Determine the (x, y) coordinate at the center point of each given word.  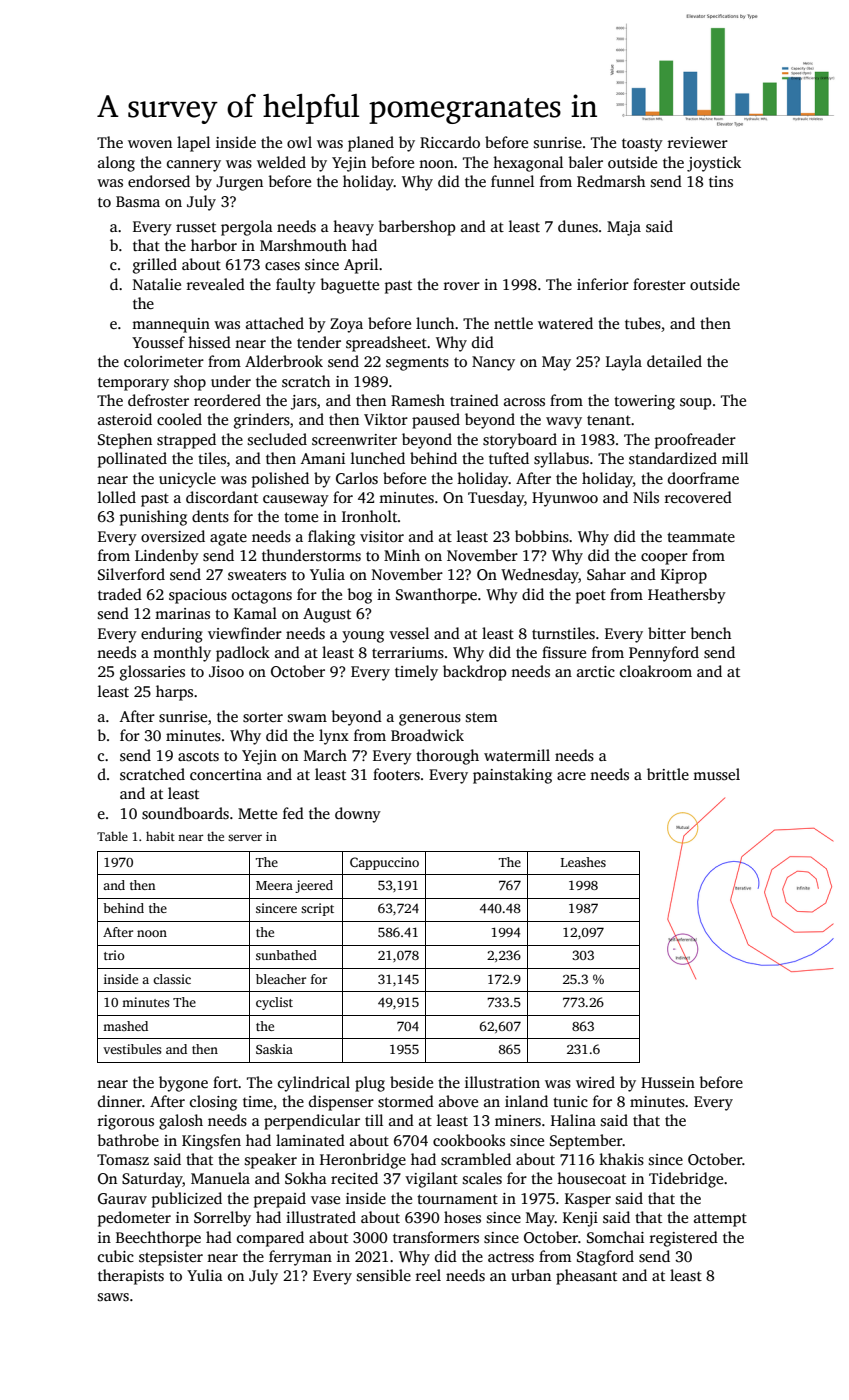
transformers (436, 1237)
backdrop (475, 673)
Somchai (615, 1237)
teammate (701, 537)
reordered (227, 400)
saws (113, 1297)
